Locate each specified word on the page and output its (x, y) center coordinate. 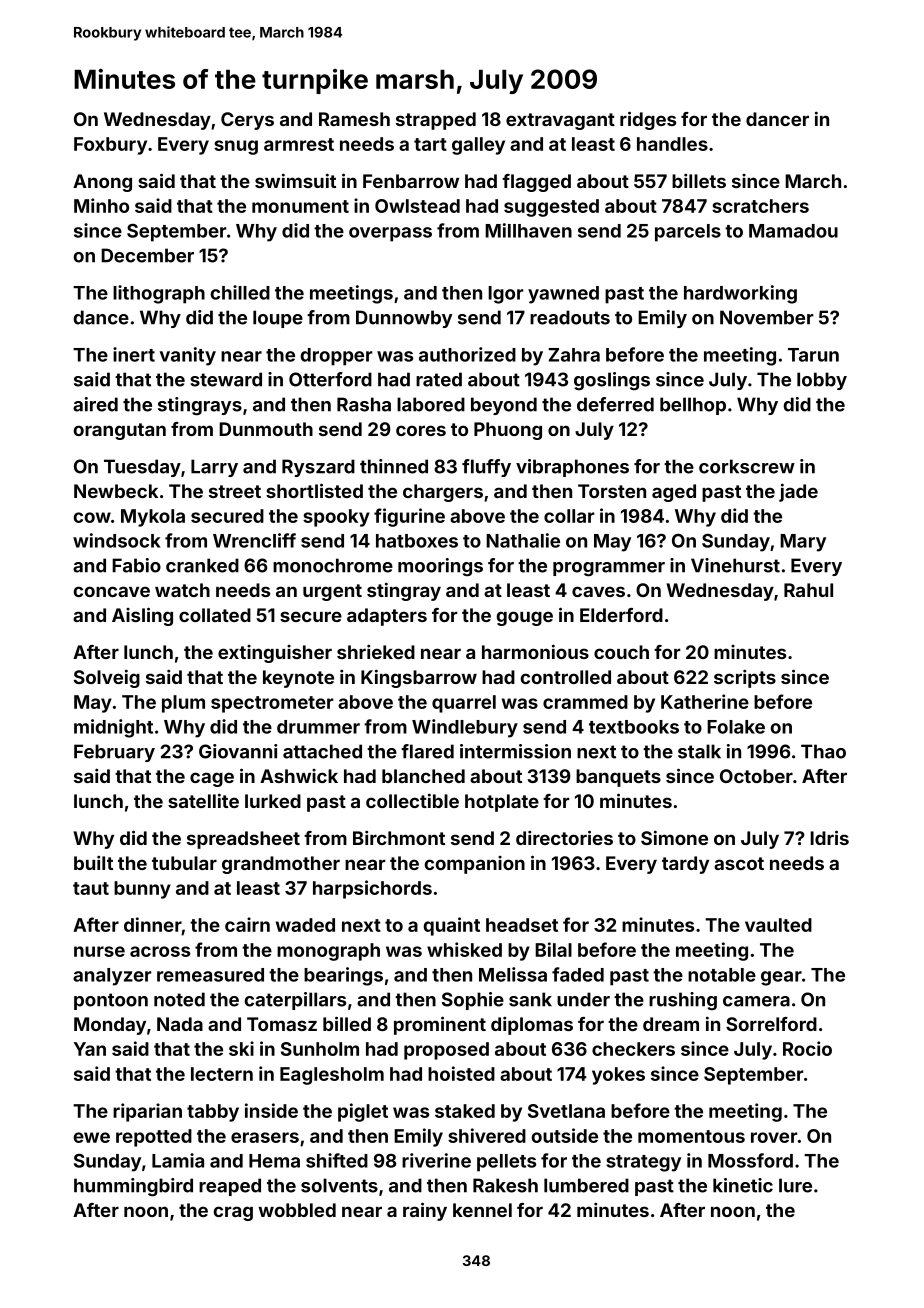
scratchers (760, 206)
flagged (536, 183)
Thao (823, 751)
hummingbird (133, 1187)
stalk (699, 751)
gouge (524, 618)
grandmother (281, 865)
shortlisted (314, 490)
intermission (515, 751)
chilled (240, 292)
